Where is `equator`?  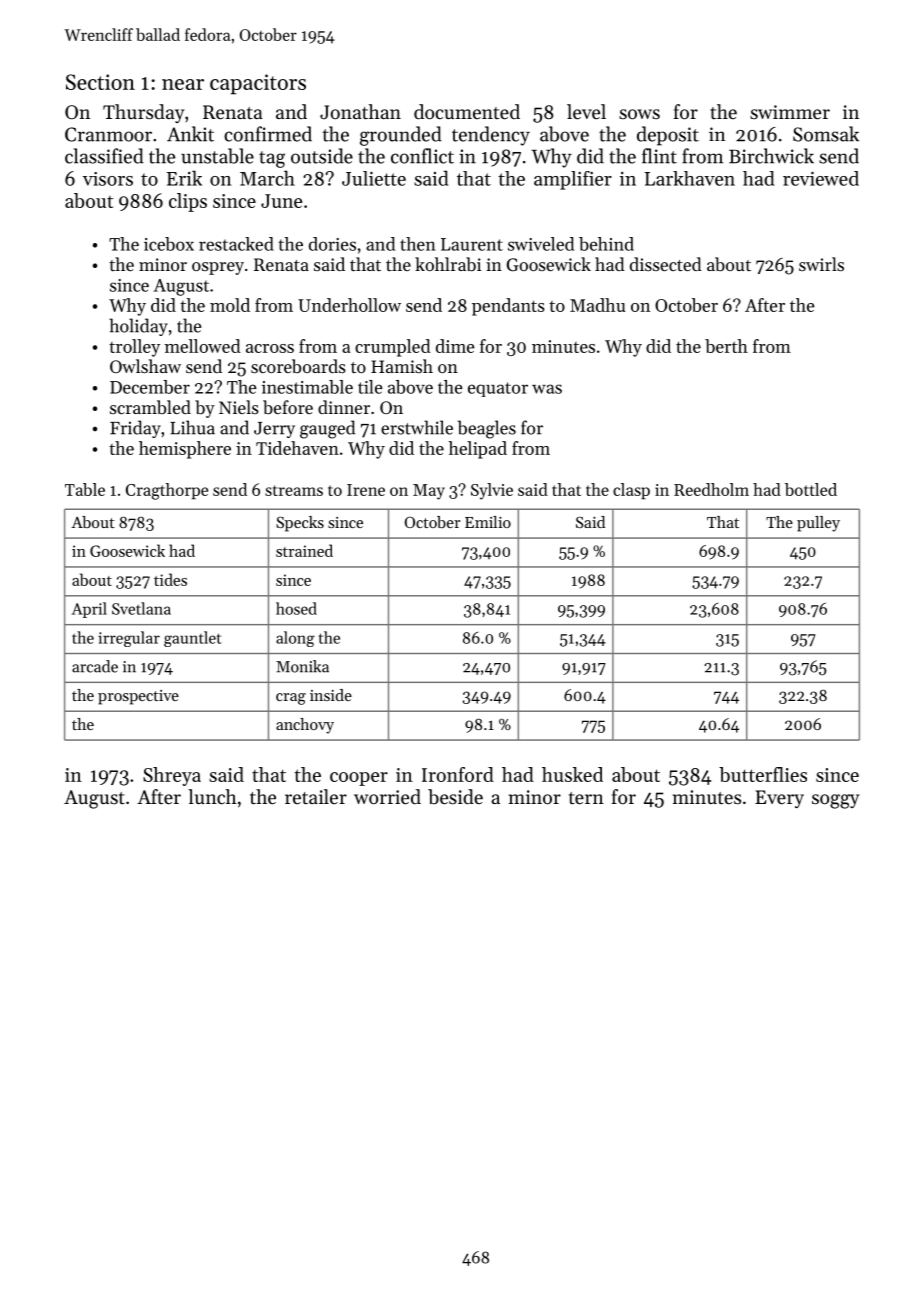 equator is located at coordinates (498, 389).
